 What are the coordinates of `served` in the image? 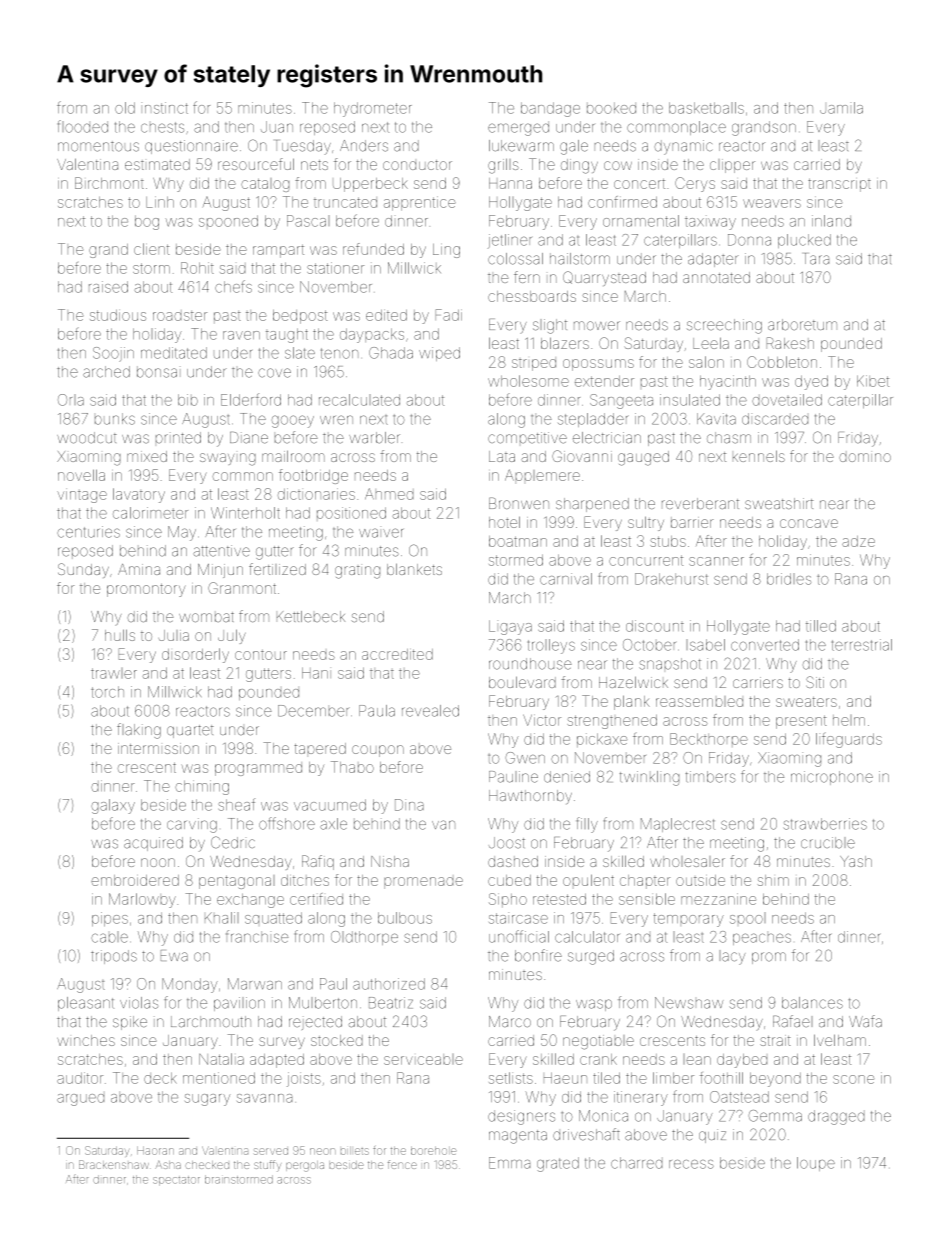 It's located at (271, 1151).
